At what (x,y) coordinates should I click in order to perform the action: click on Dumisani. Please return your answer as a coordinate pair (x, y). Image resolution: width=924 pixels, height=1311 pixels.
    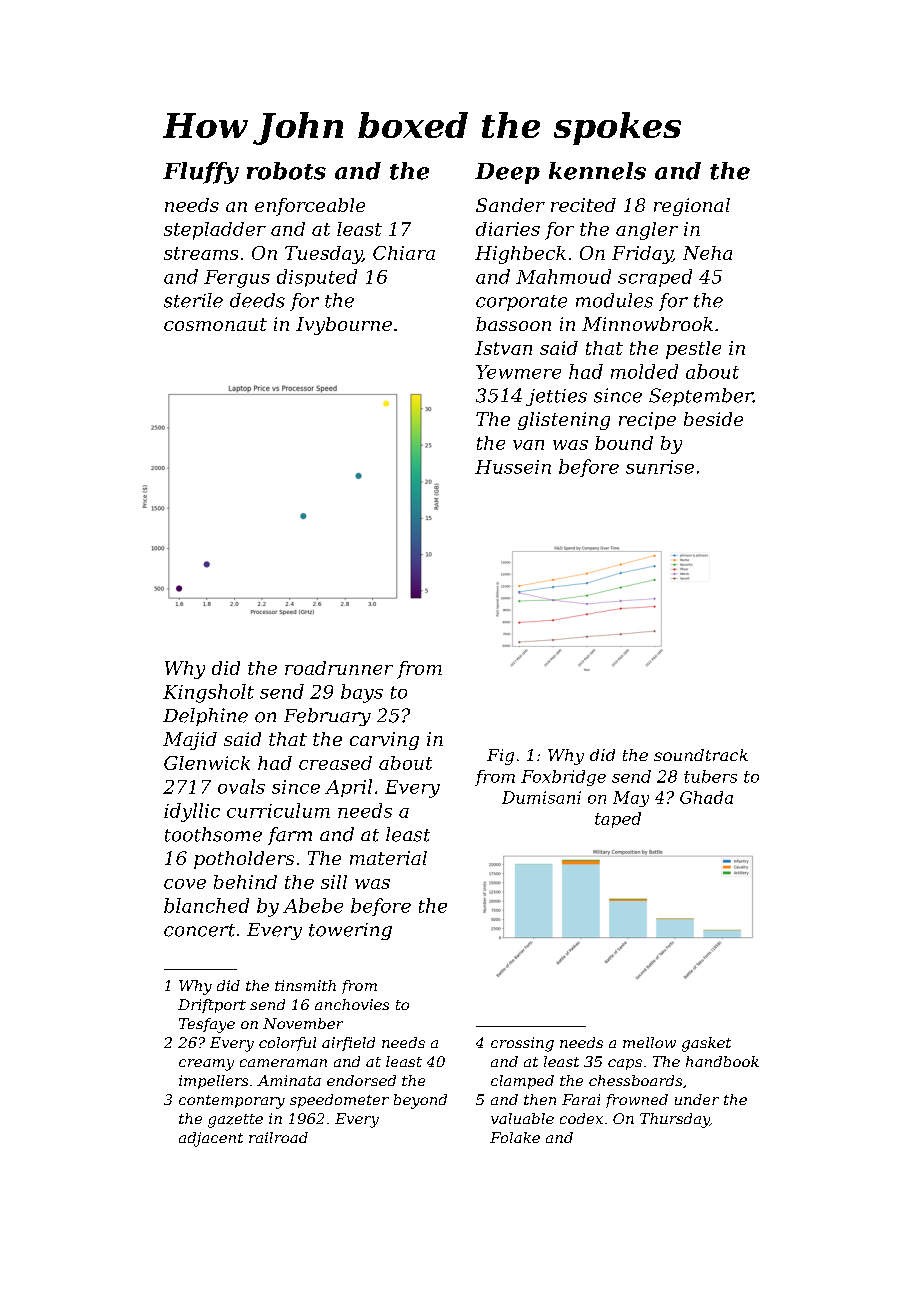
    Looking at the image, I should click on (541, 797).
